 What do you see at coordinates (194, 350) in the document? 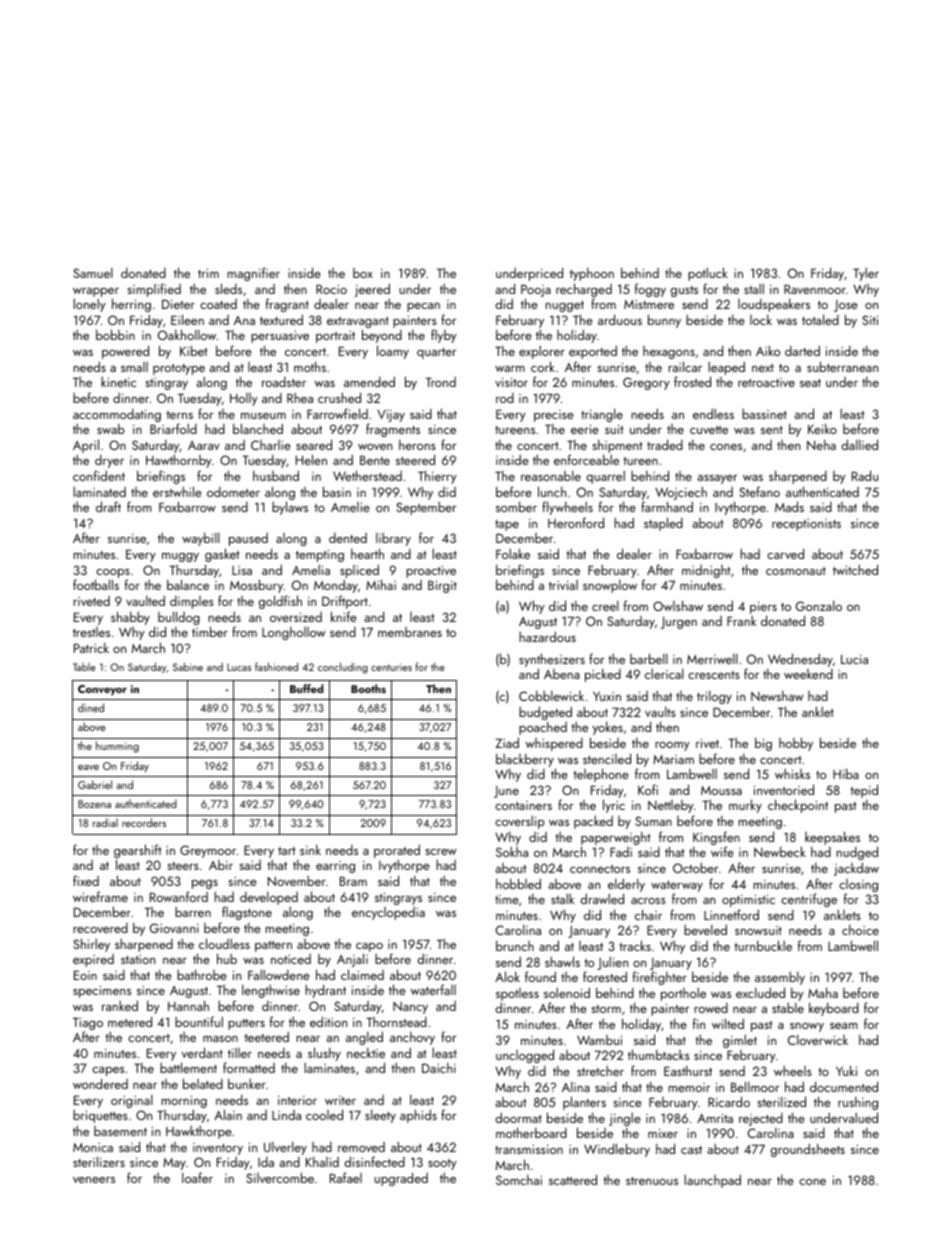
I see `Kibet` at bounding box center [194, 350].
